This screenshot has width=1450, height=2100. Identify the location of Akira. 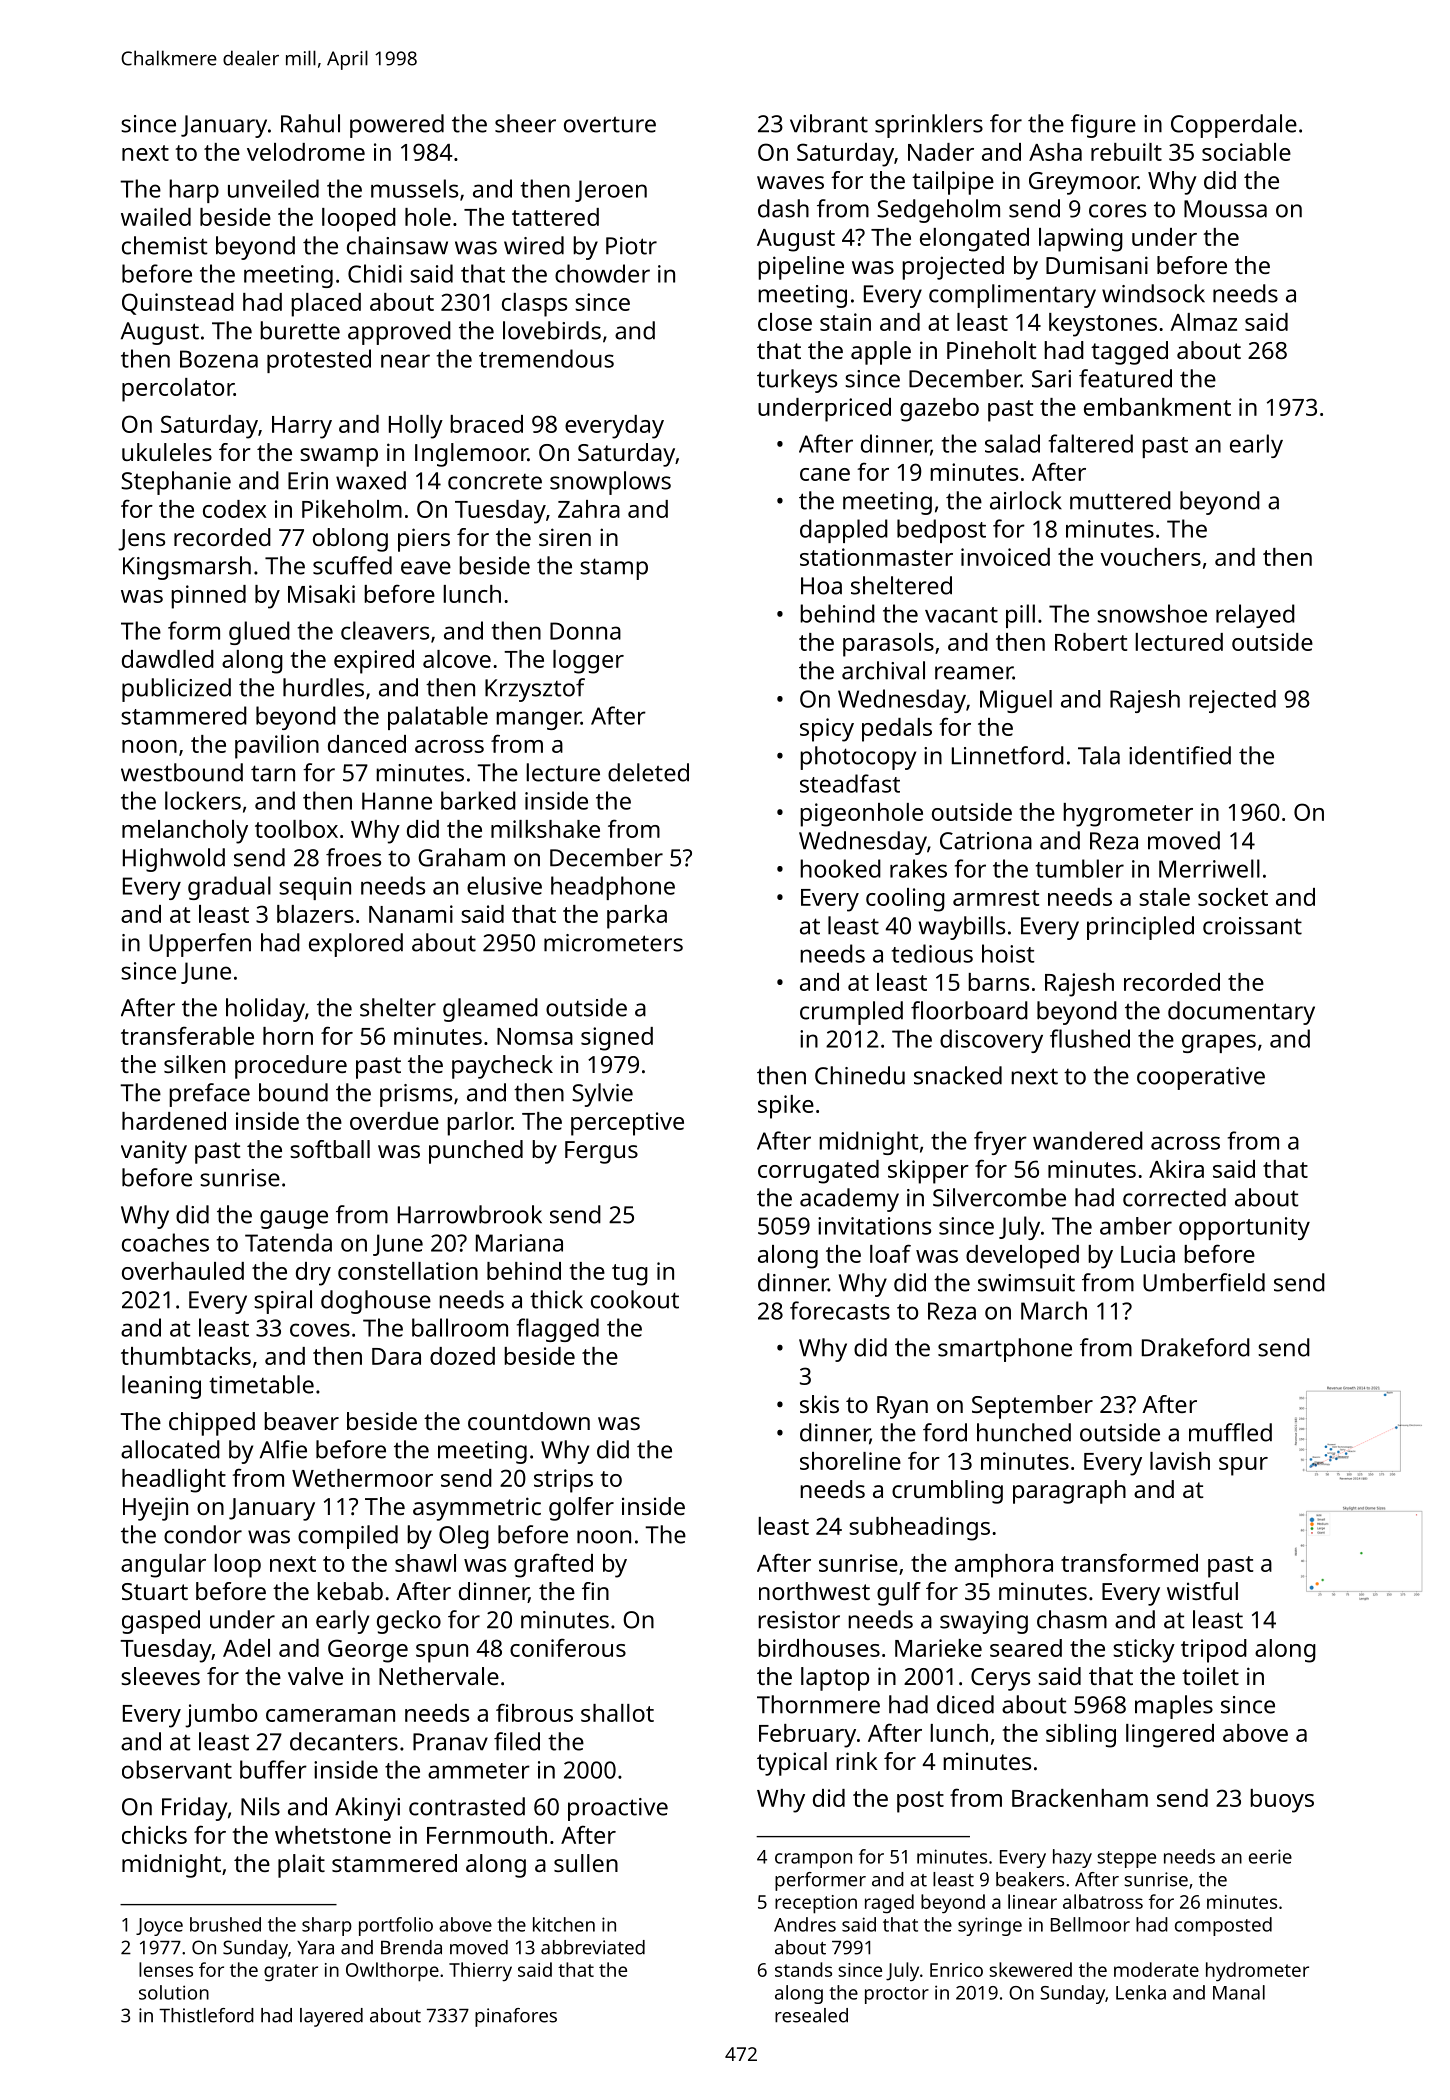
(1176, 1169).
